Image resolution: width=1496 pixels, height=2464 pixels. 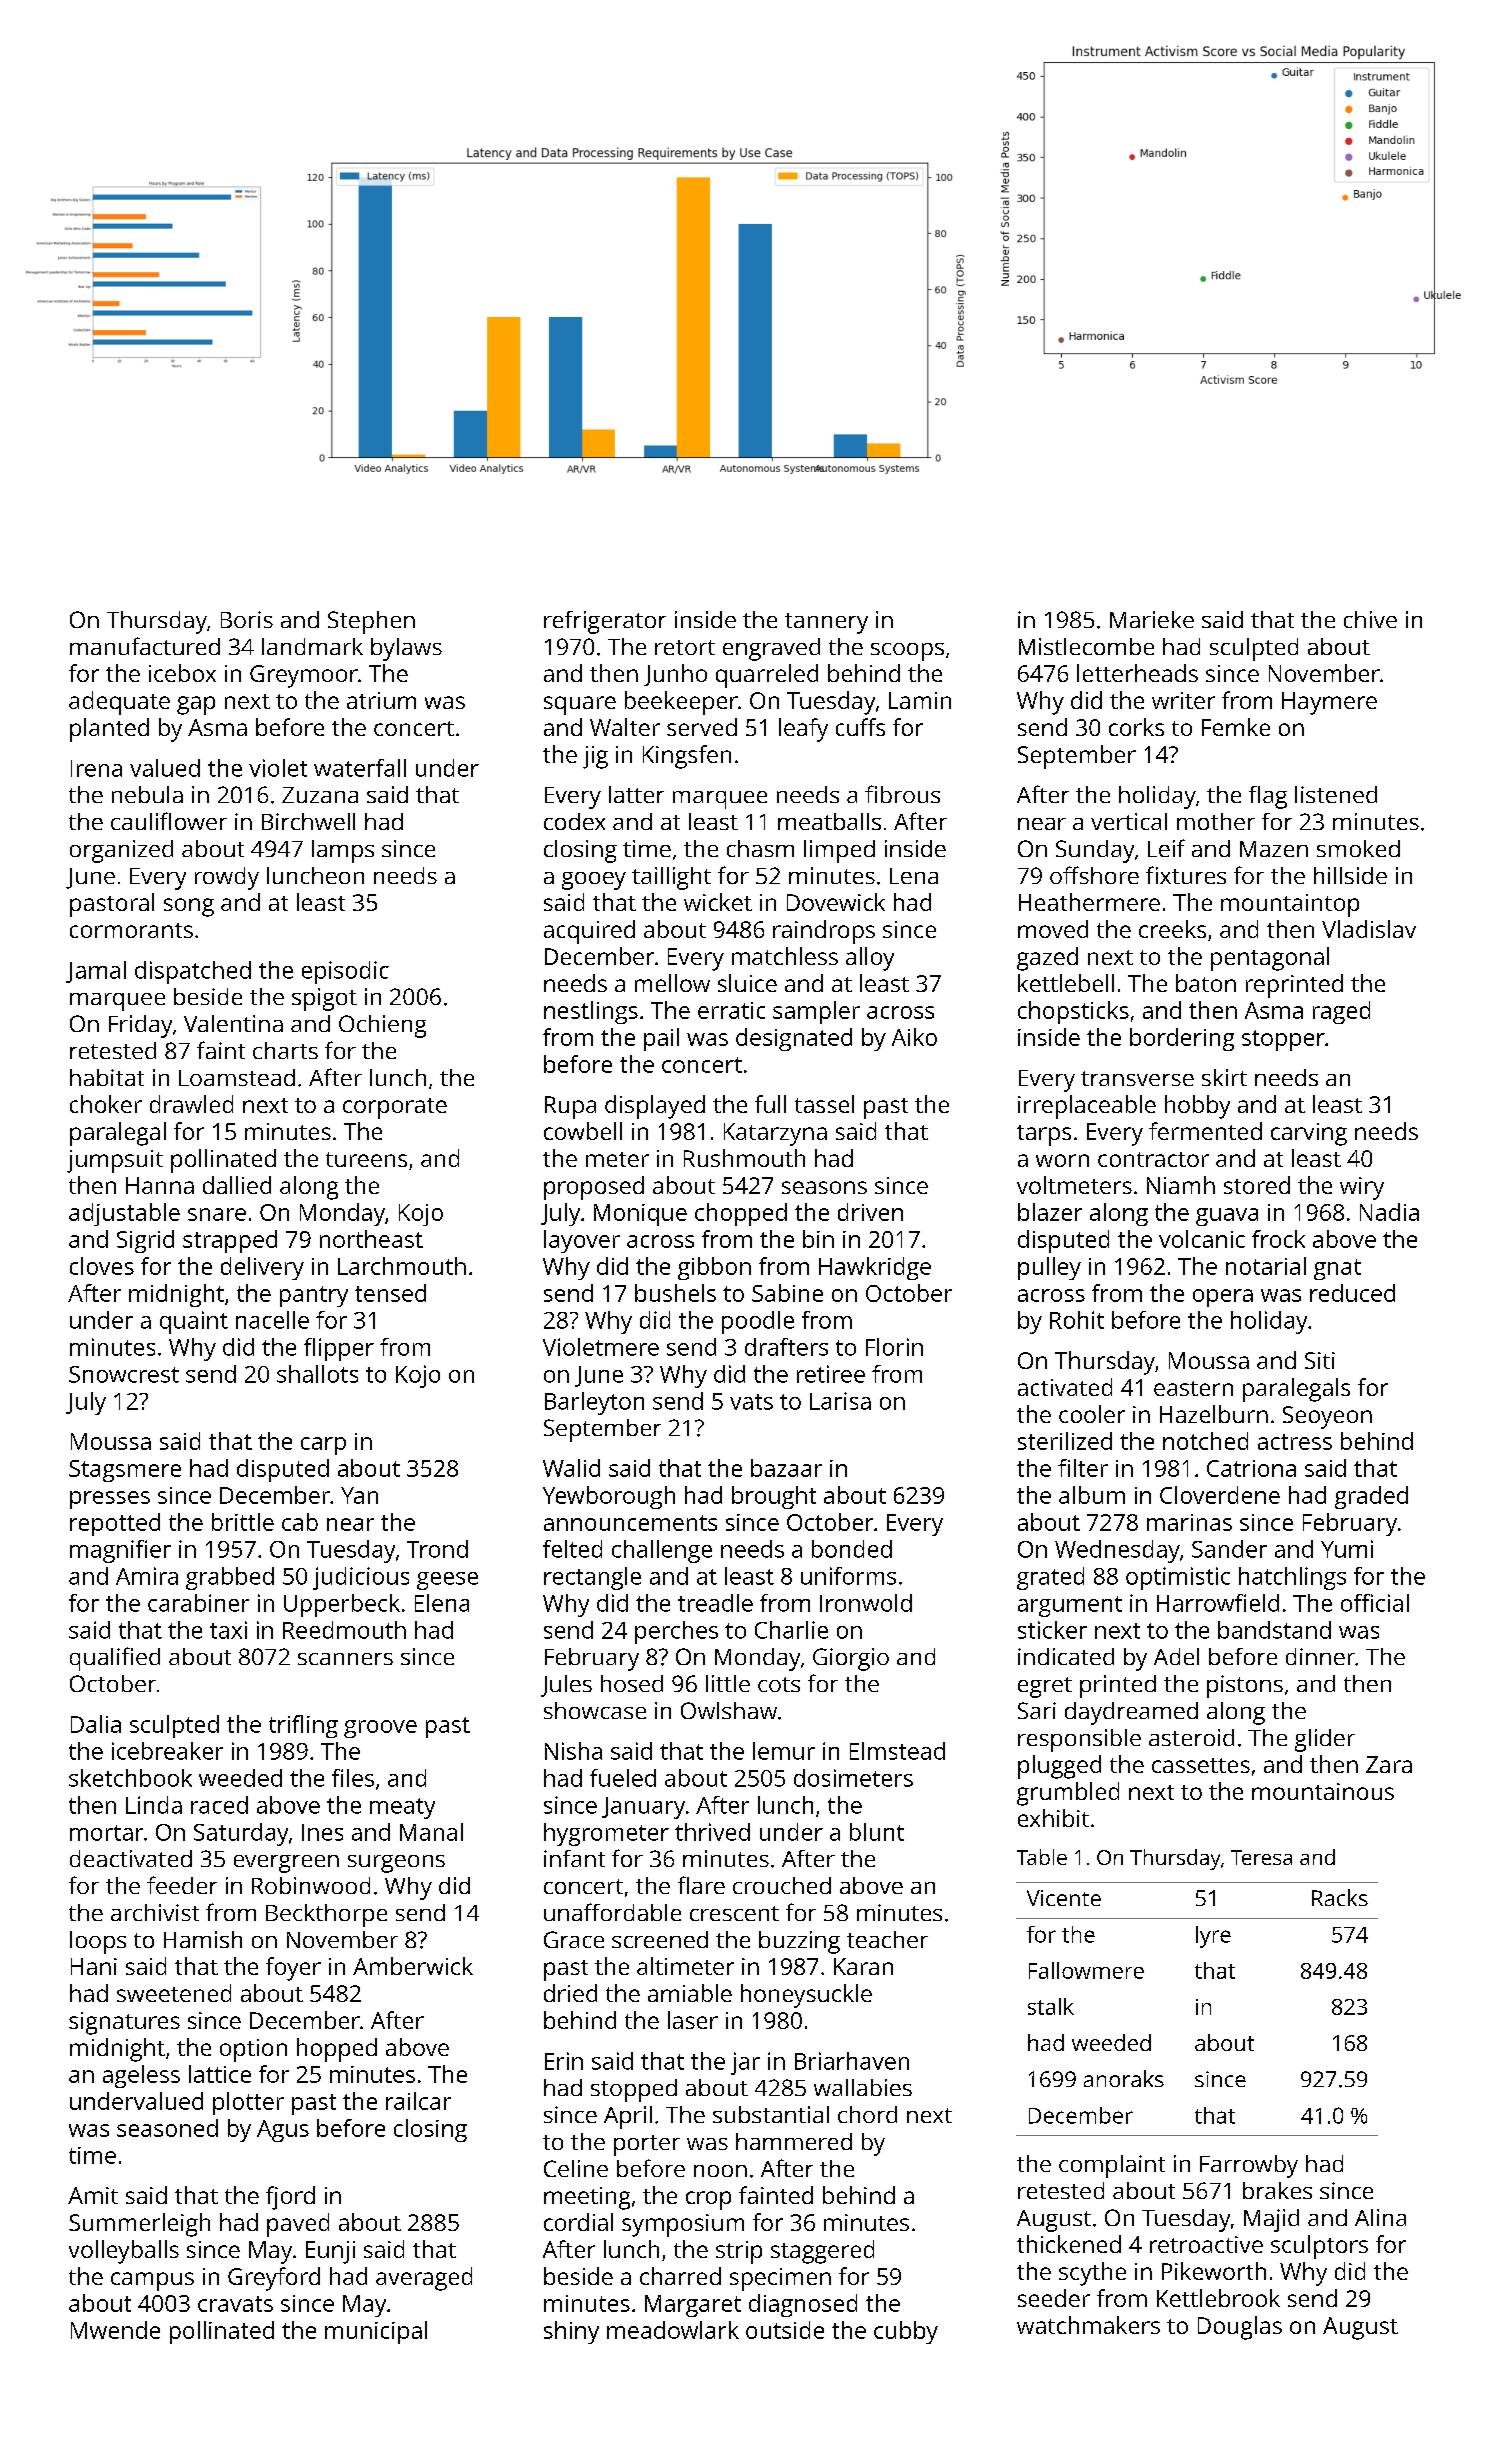 What do you see at coordinates (167, 2128) in the screenshot?
I see `seasoned` at bounding box center [167, 2128].
